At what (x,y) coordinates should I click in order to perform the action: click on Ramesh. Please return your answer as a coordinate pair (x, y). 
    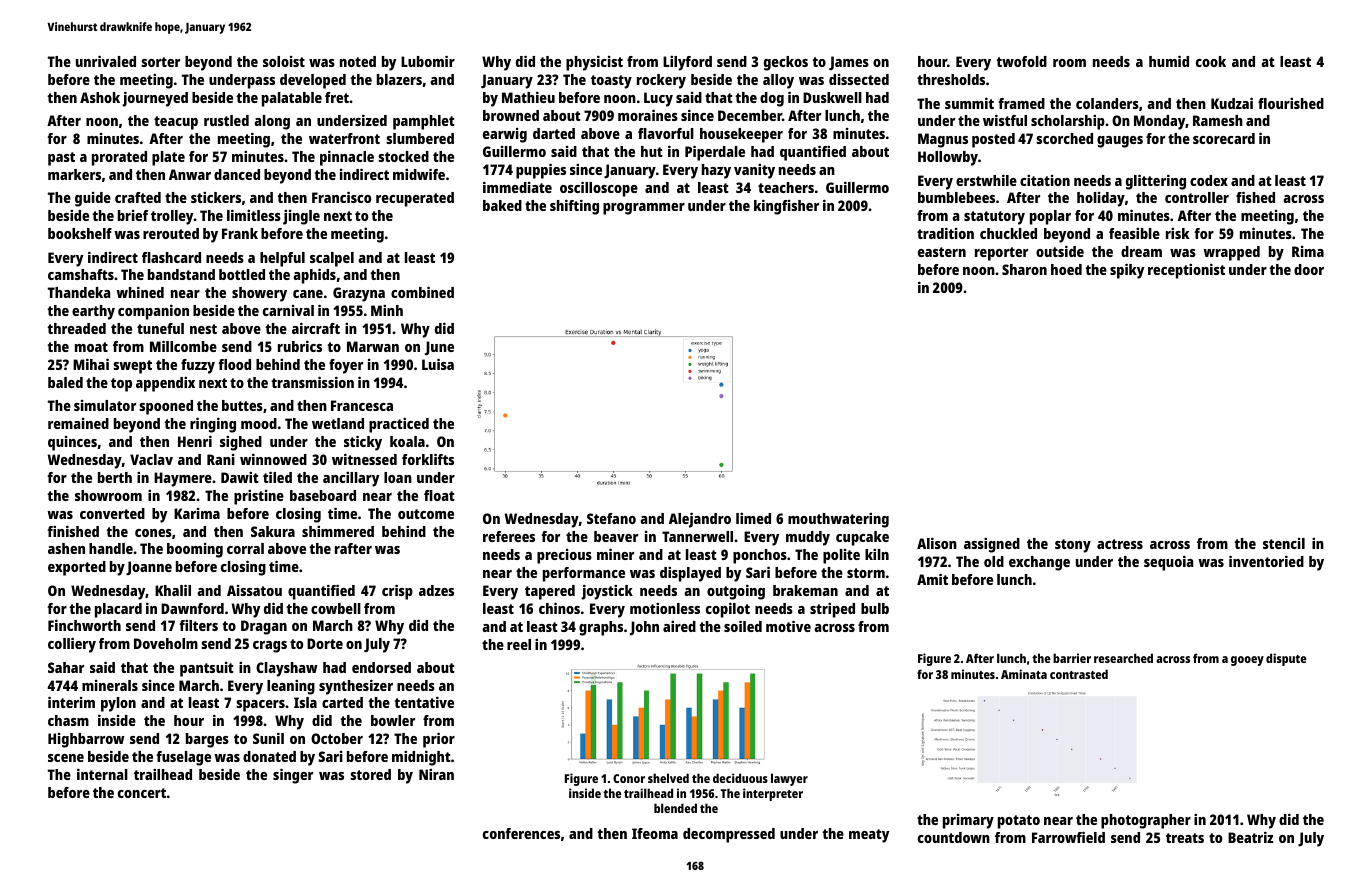
    Looking at the image, I should click on (1218, 120).
